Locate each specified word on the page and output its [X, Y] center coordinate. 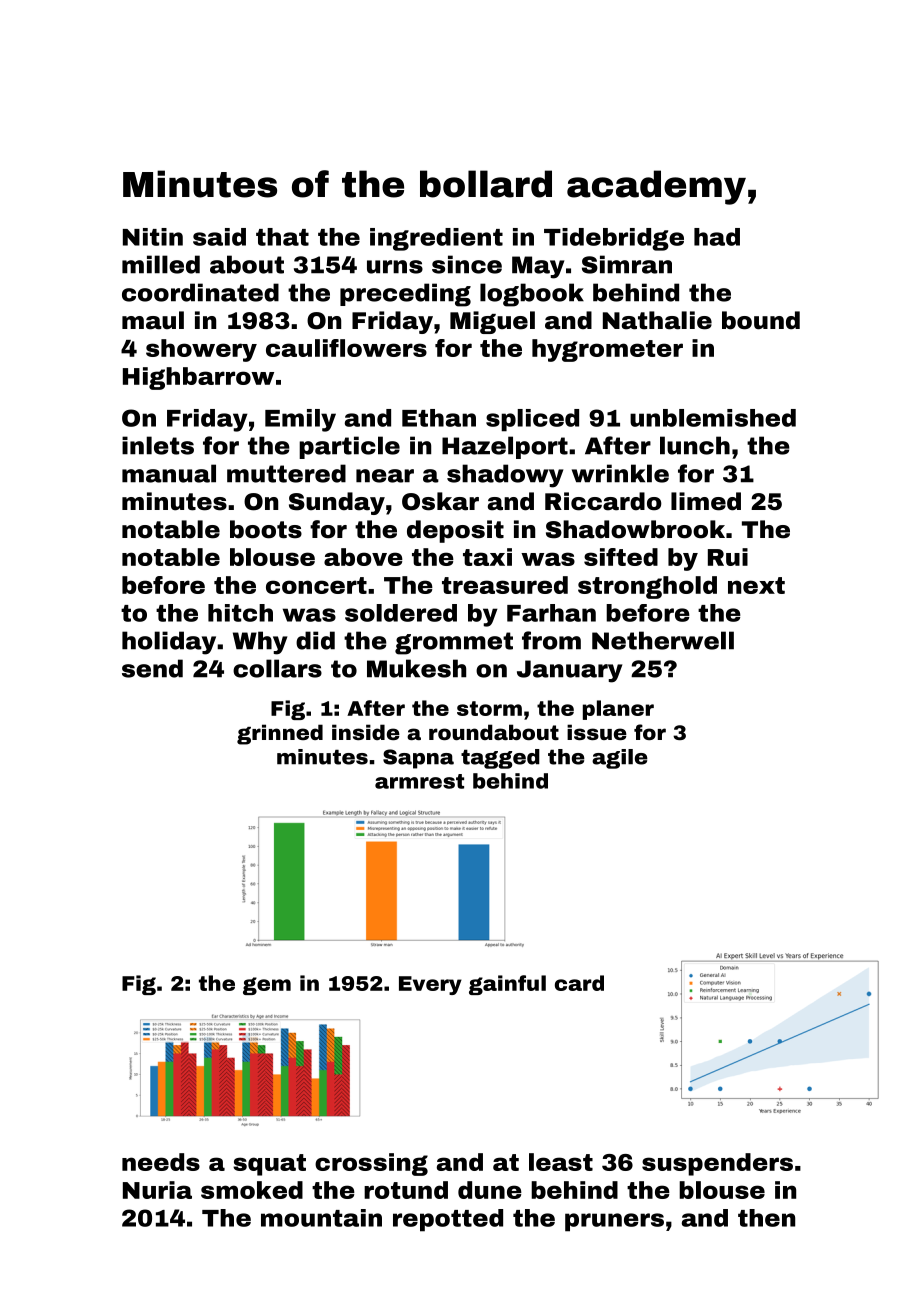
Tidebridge [614, 239]
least [561, 1162]
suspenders [717, 1164]
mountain [321, 1218]
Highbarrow [198, 378]
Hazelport [505, 447]
